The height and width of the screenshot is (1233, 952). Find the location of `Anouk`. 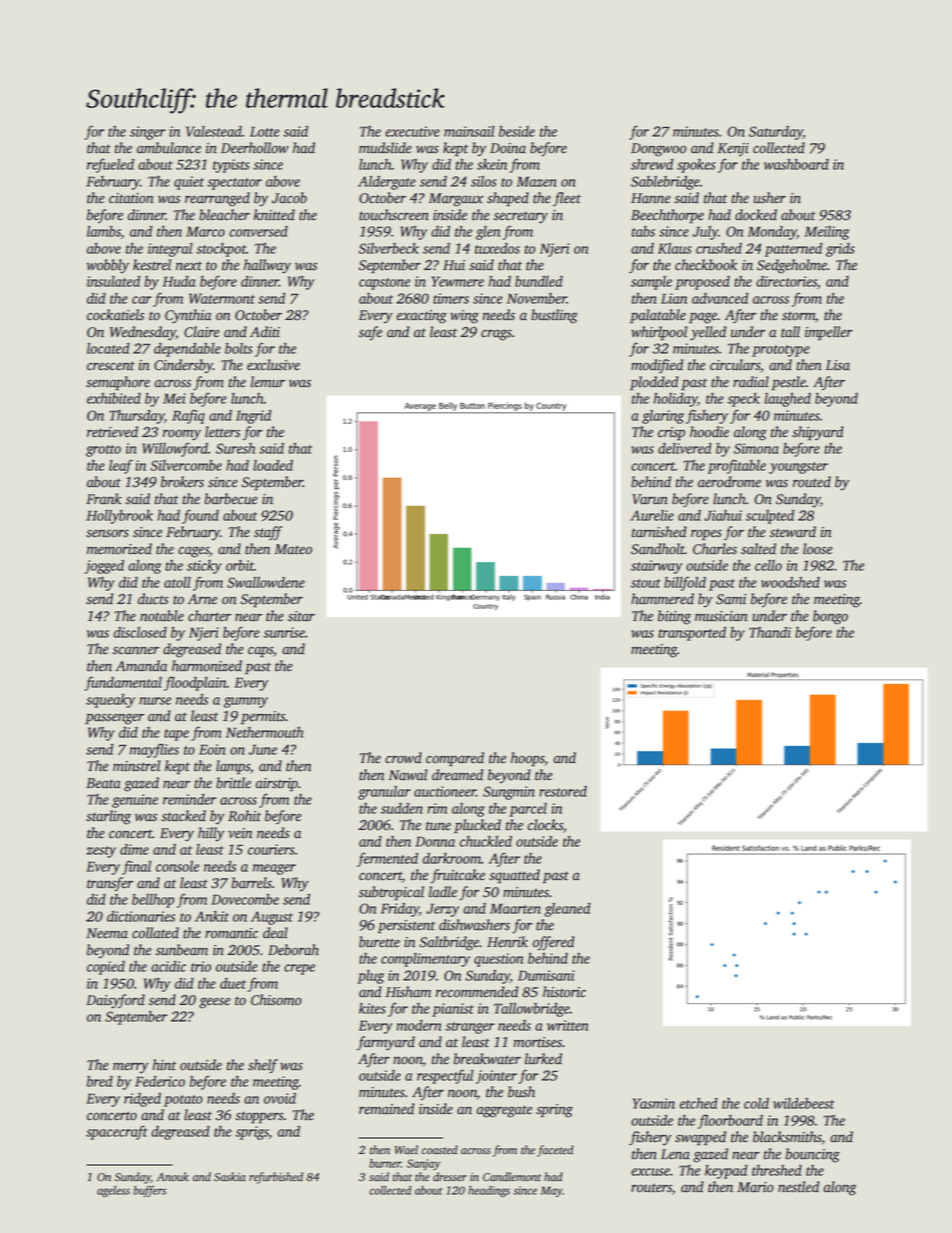

Anouk is located at coordinates (173, 1177).
